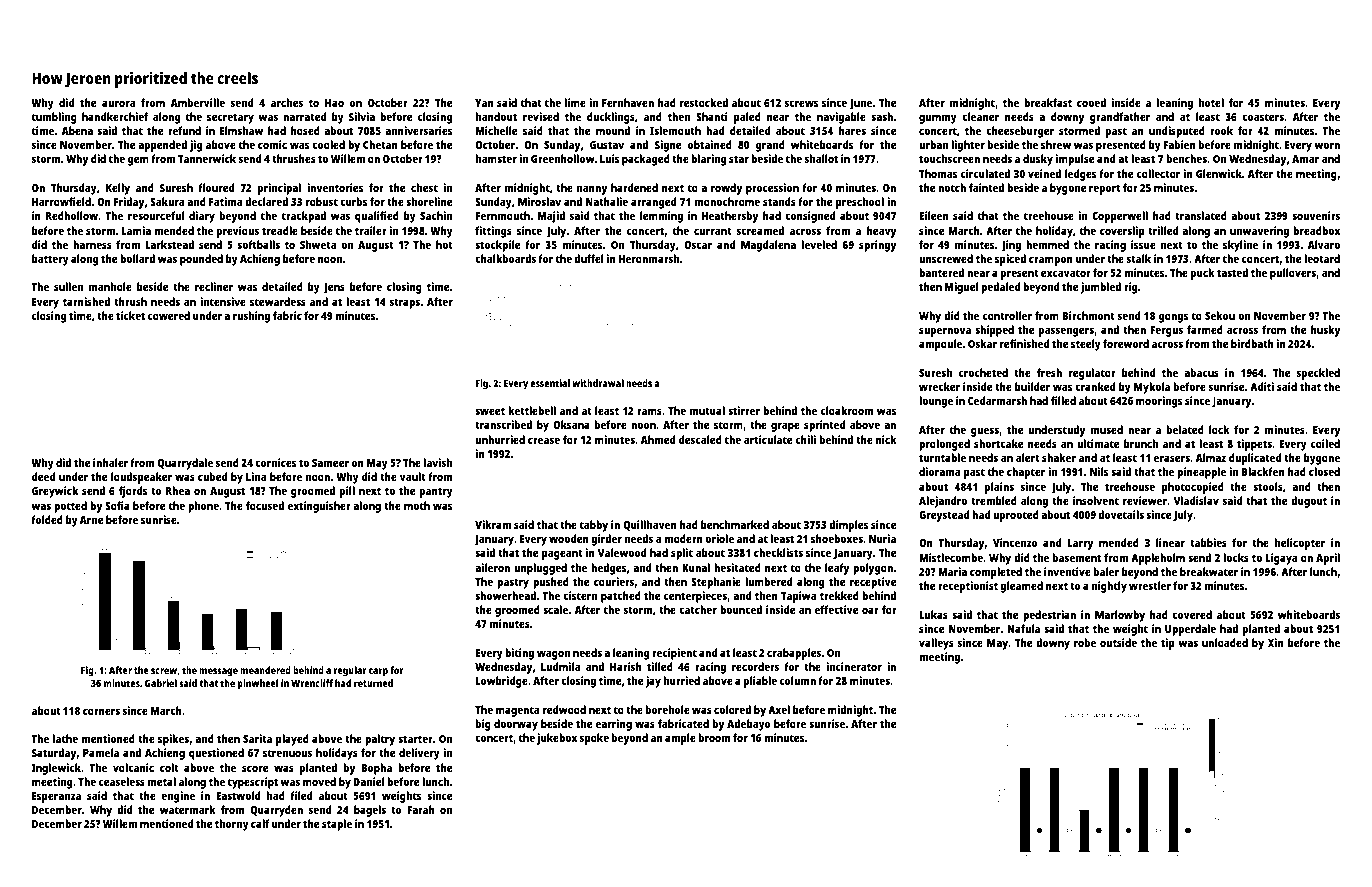 This screenshot has width=1372, height=887. What do you see at coordinates (56, 769) in the screenshot?
I see `Inglewick` at bounding box center [56, 769].
